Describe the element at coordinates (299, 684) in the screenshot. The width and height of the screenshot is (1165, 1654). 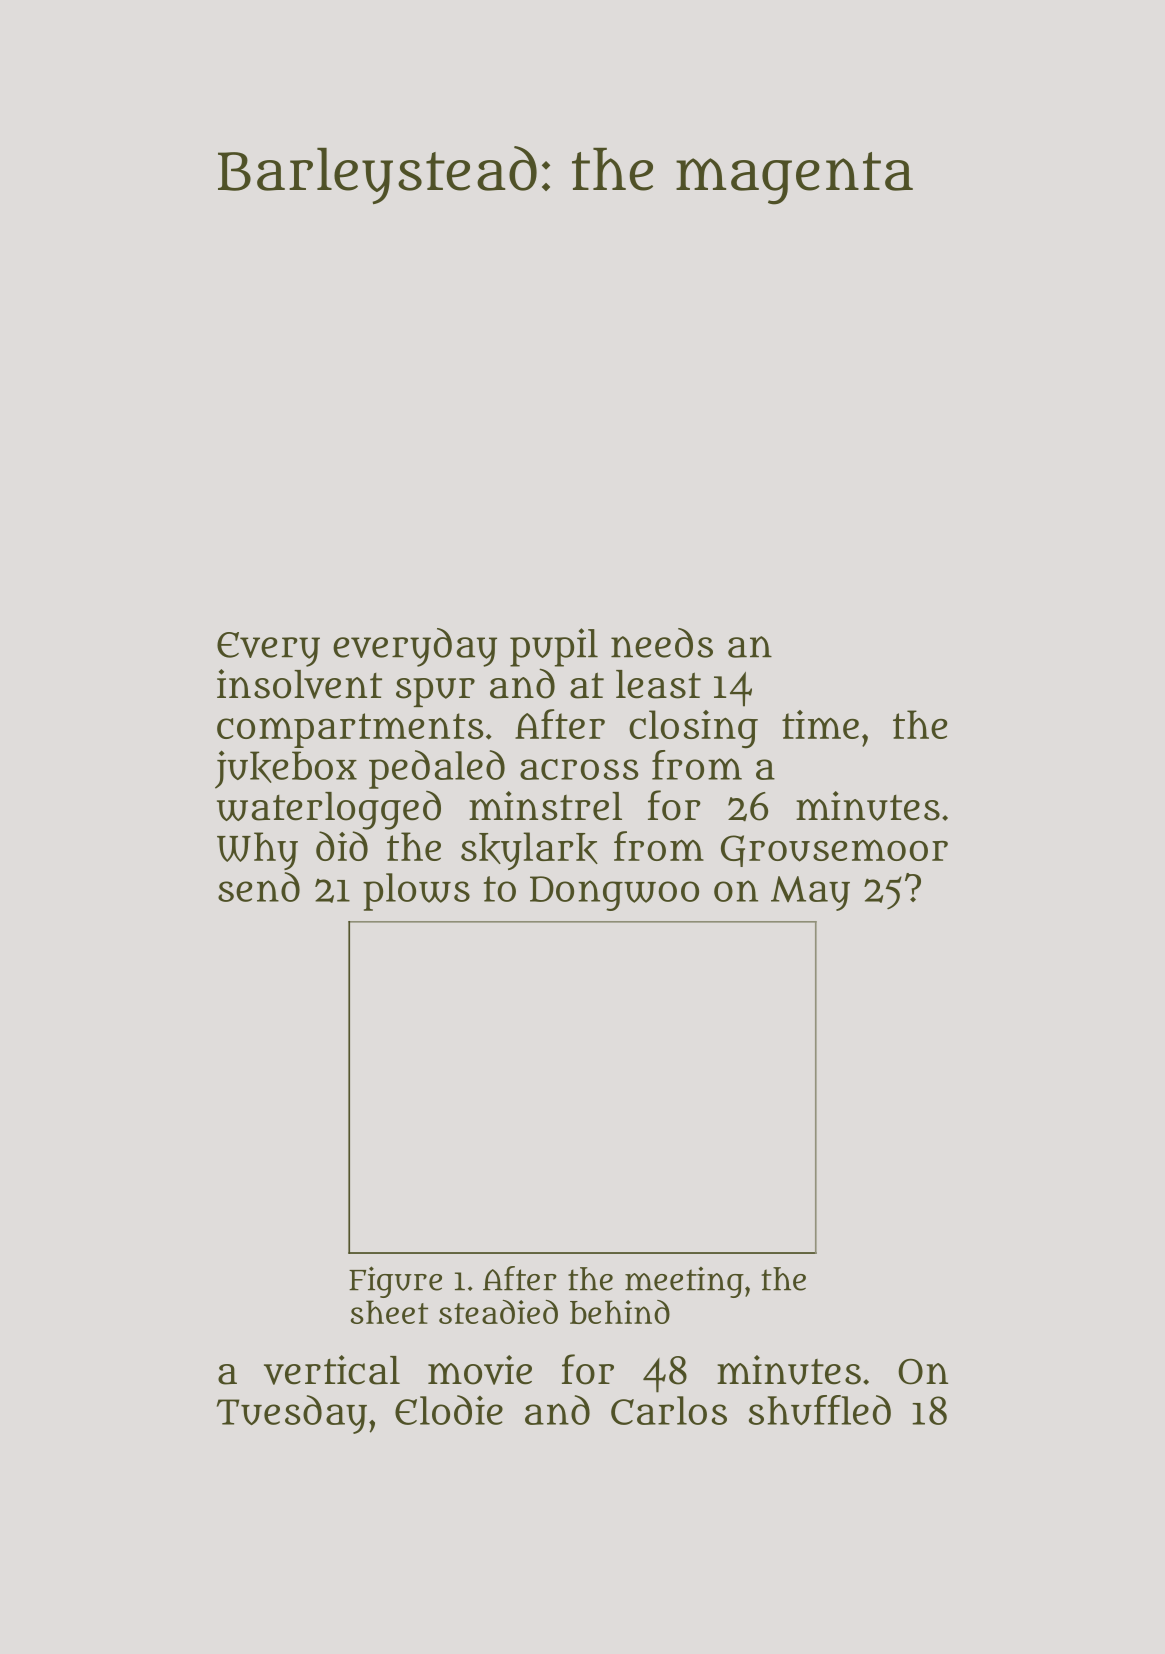
I see `insolvent` at that location.
